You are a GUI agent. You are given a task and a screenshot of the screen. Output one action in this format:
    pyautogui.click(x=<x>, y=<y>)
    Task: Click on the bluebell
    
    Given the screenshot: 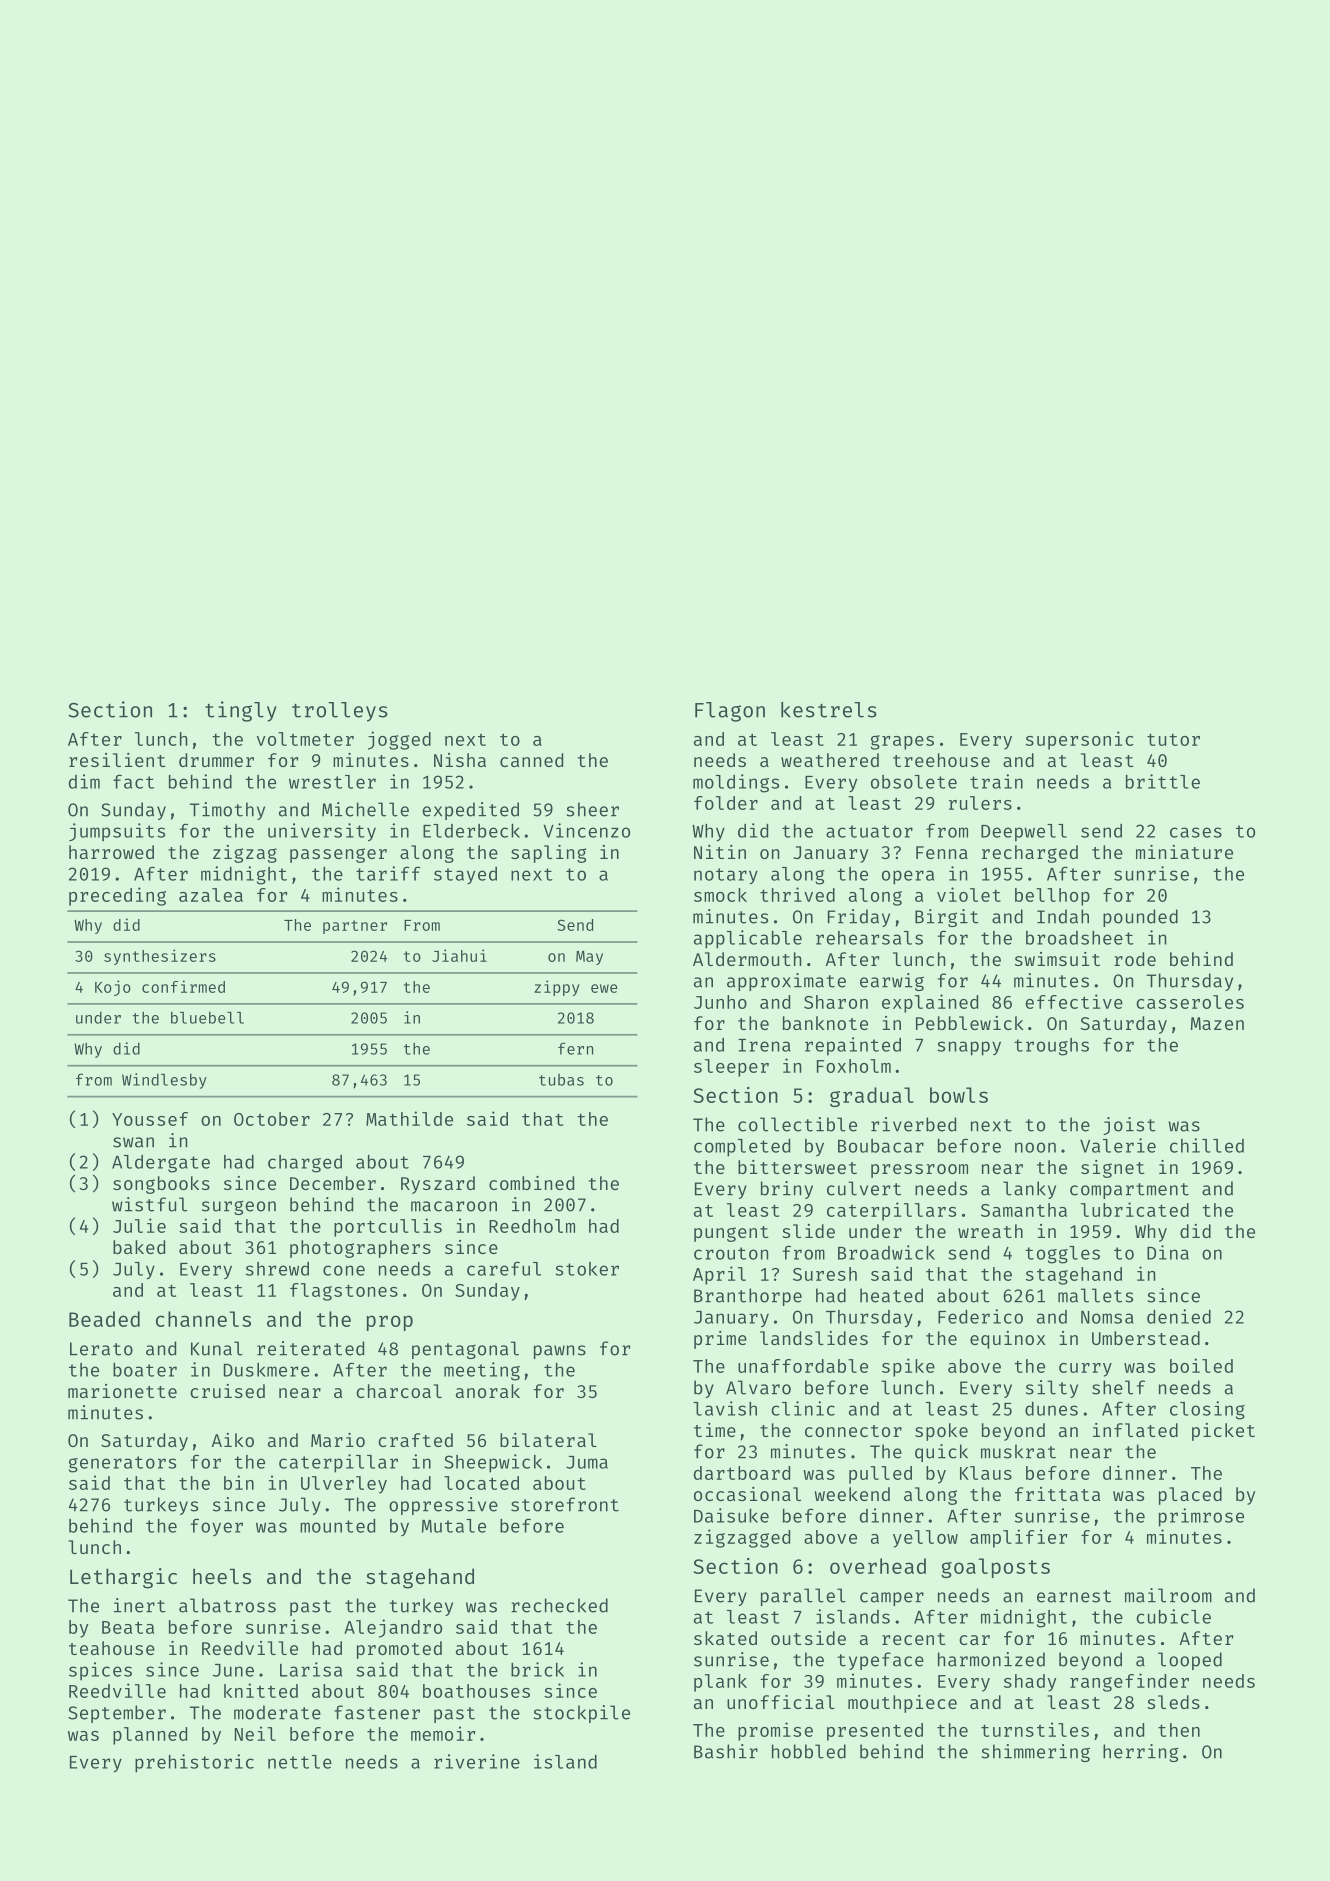 What is the action you would take?
    pyautogui.click(x=207, y=1018)
